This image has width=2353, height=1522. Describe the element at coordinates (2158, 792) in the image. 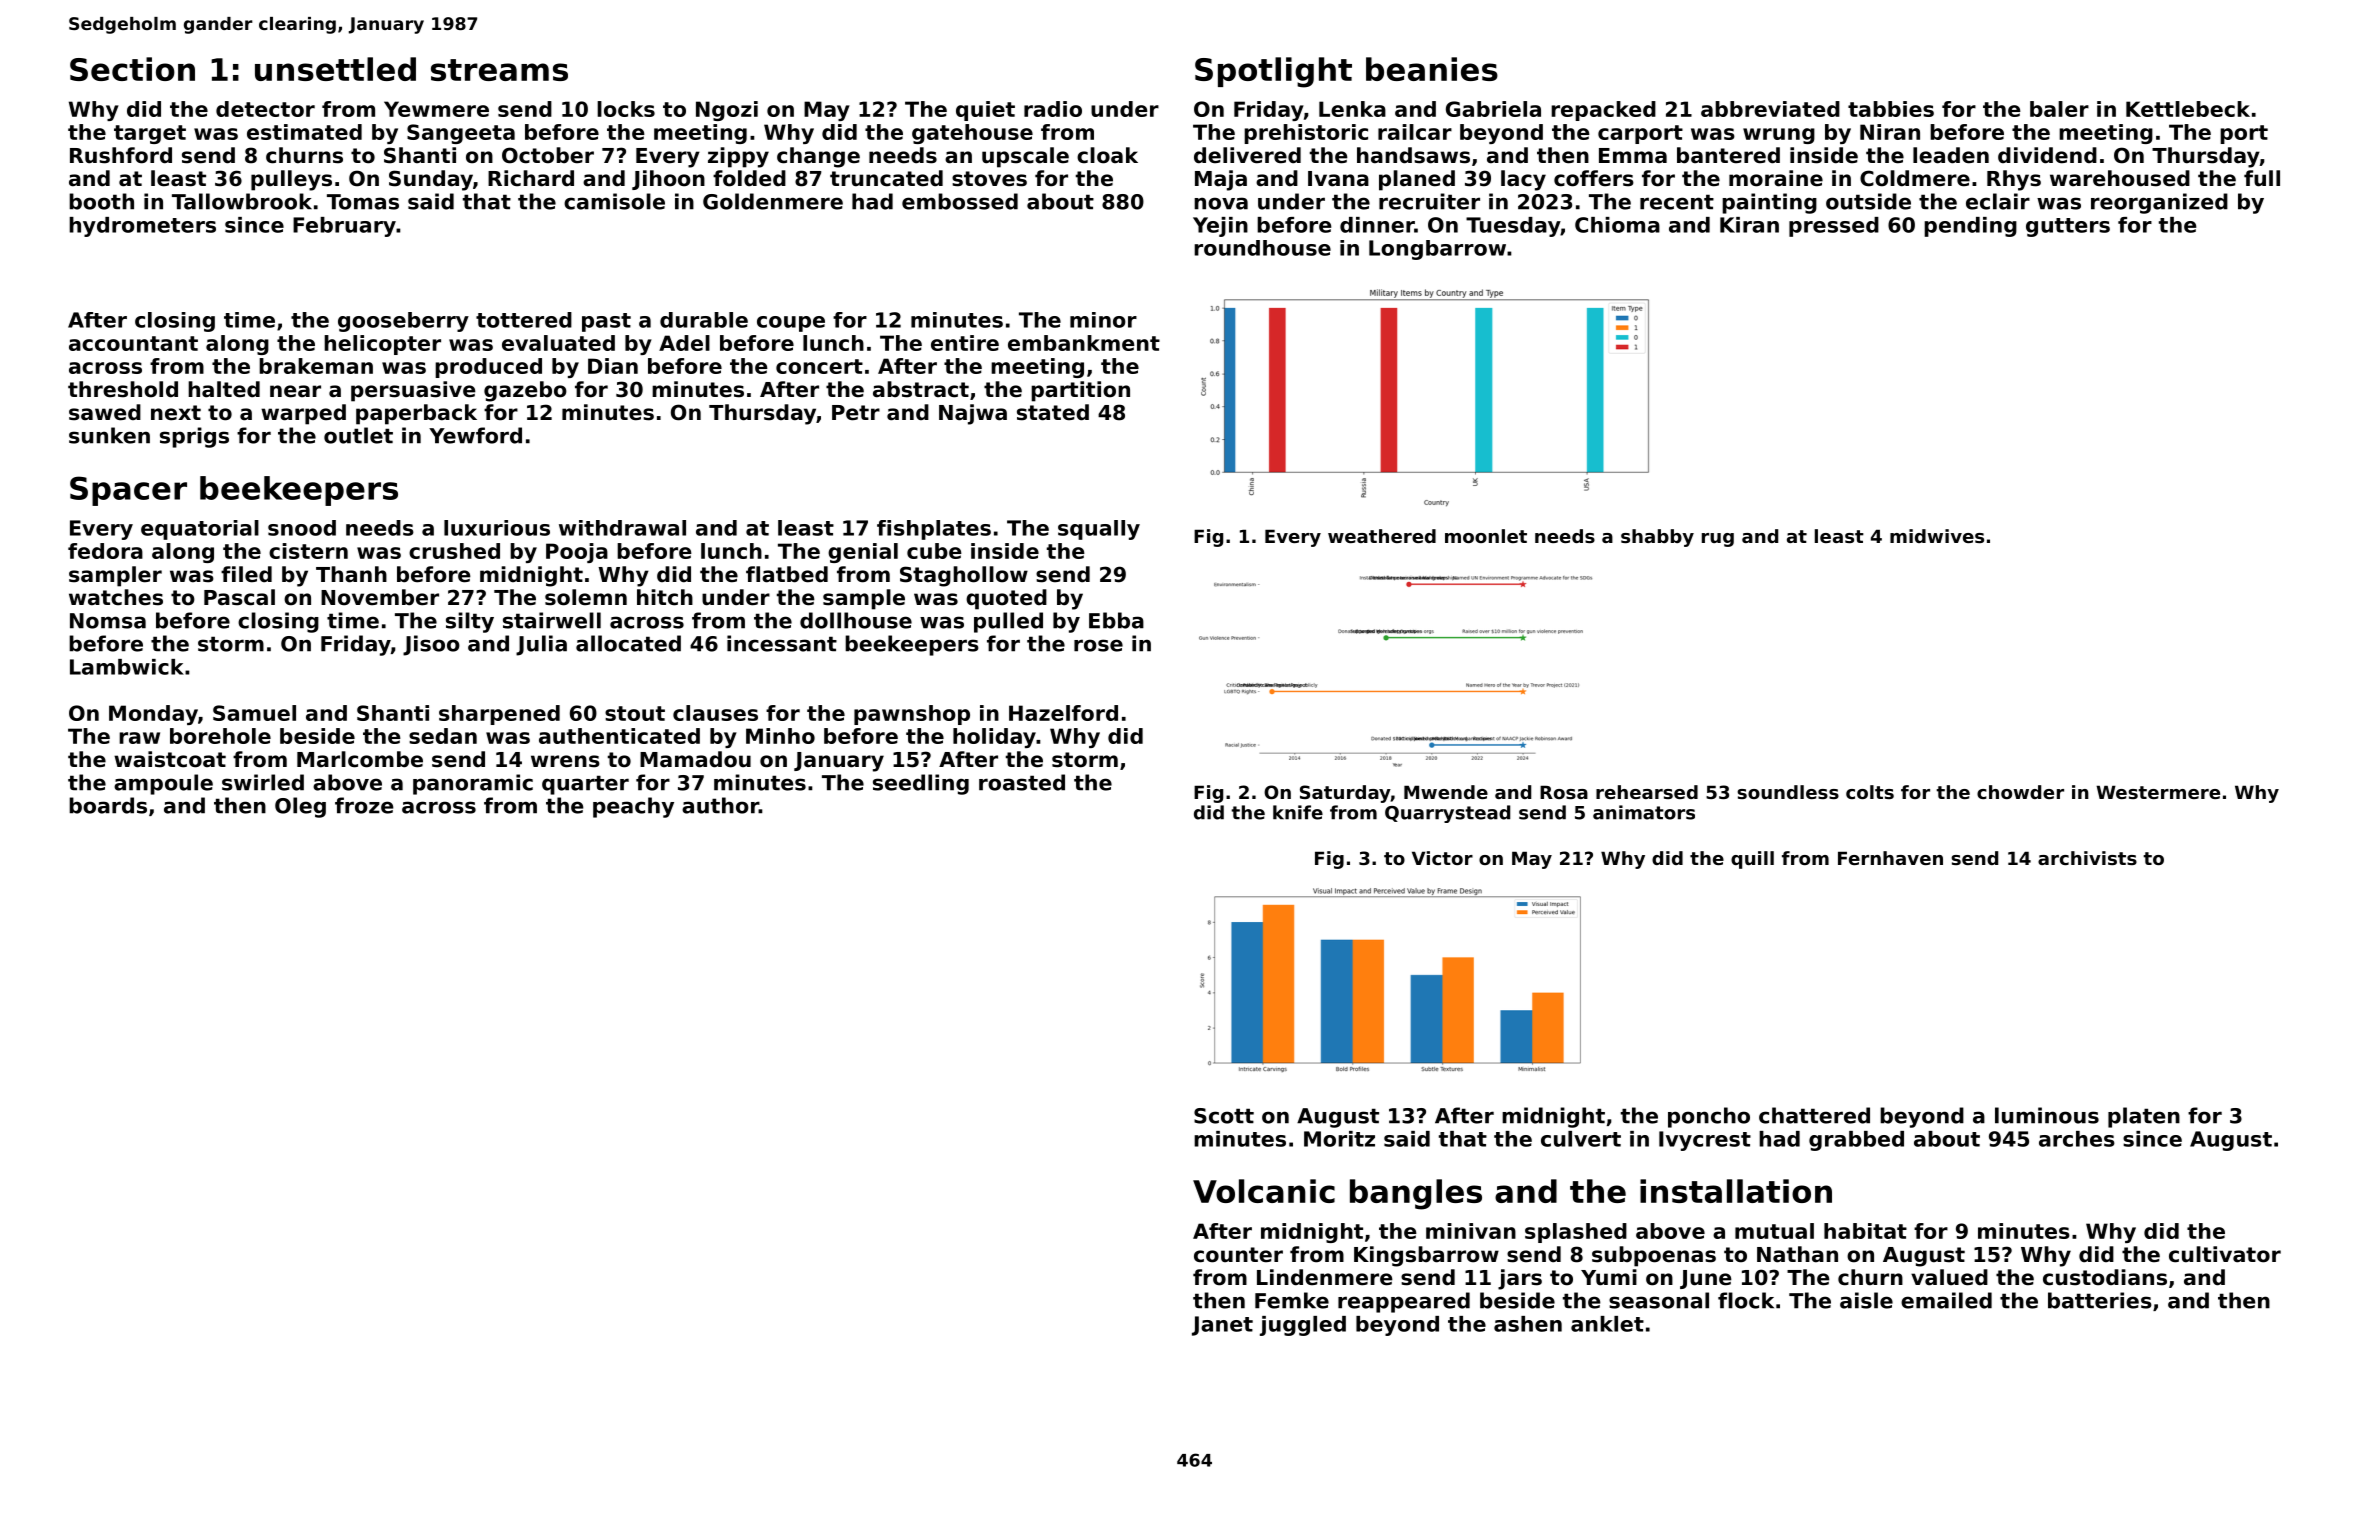

I see `Westermere` at that location.
